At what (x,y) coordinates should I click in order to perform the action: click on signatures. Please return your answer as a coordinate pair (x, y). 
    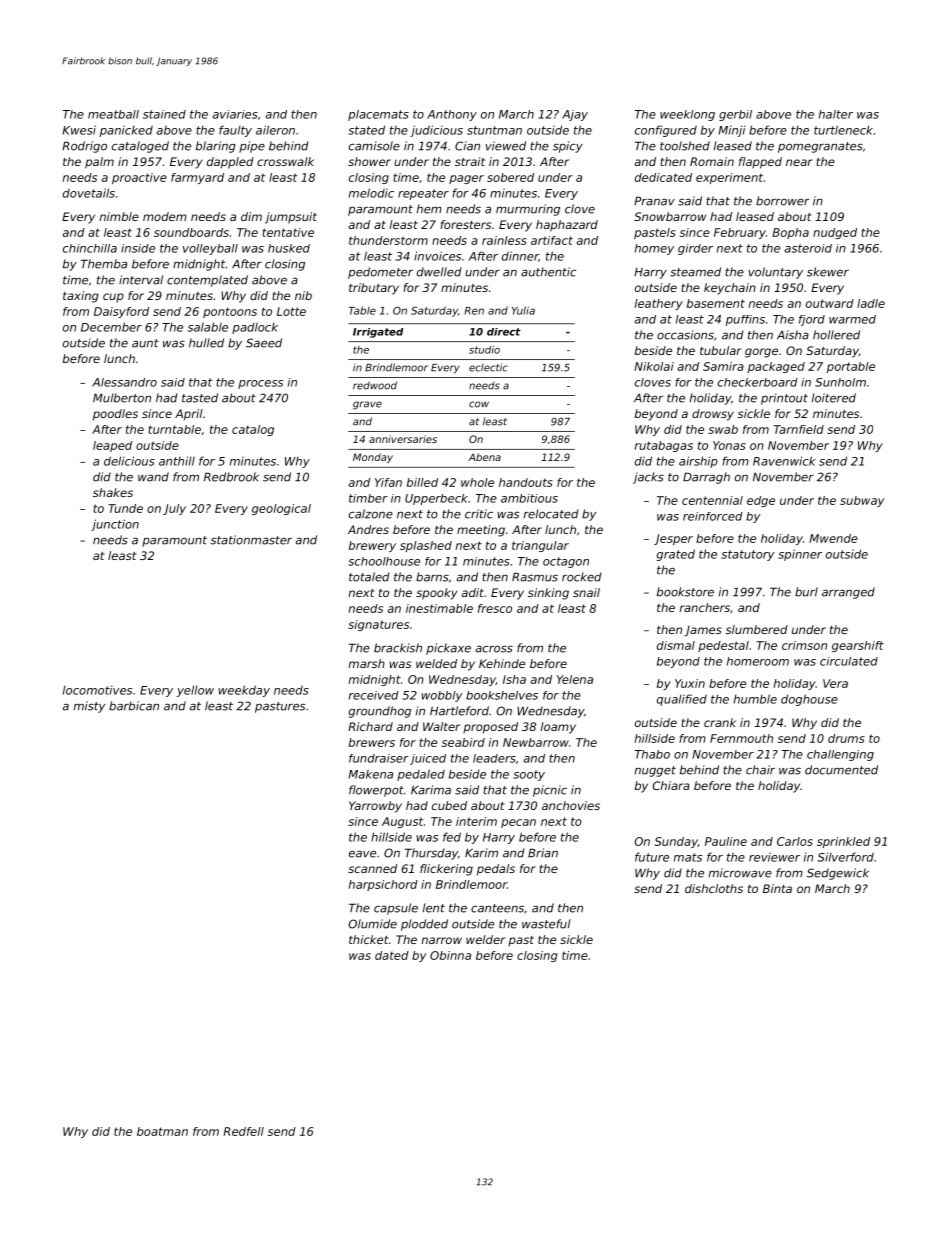
    Looking at the image, I should click on (378, 625).
